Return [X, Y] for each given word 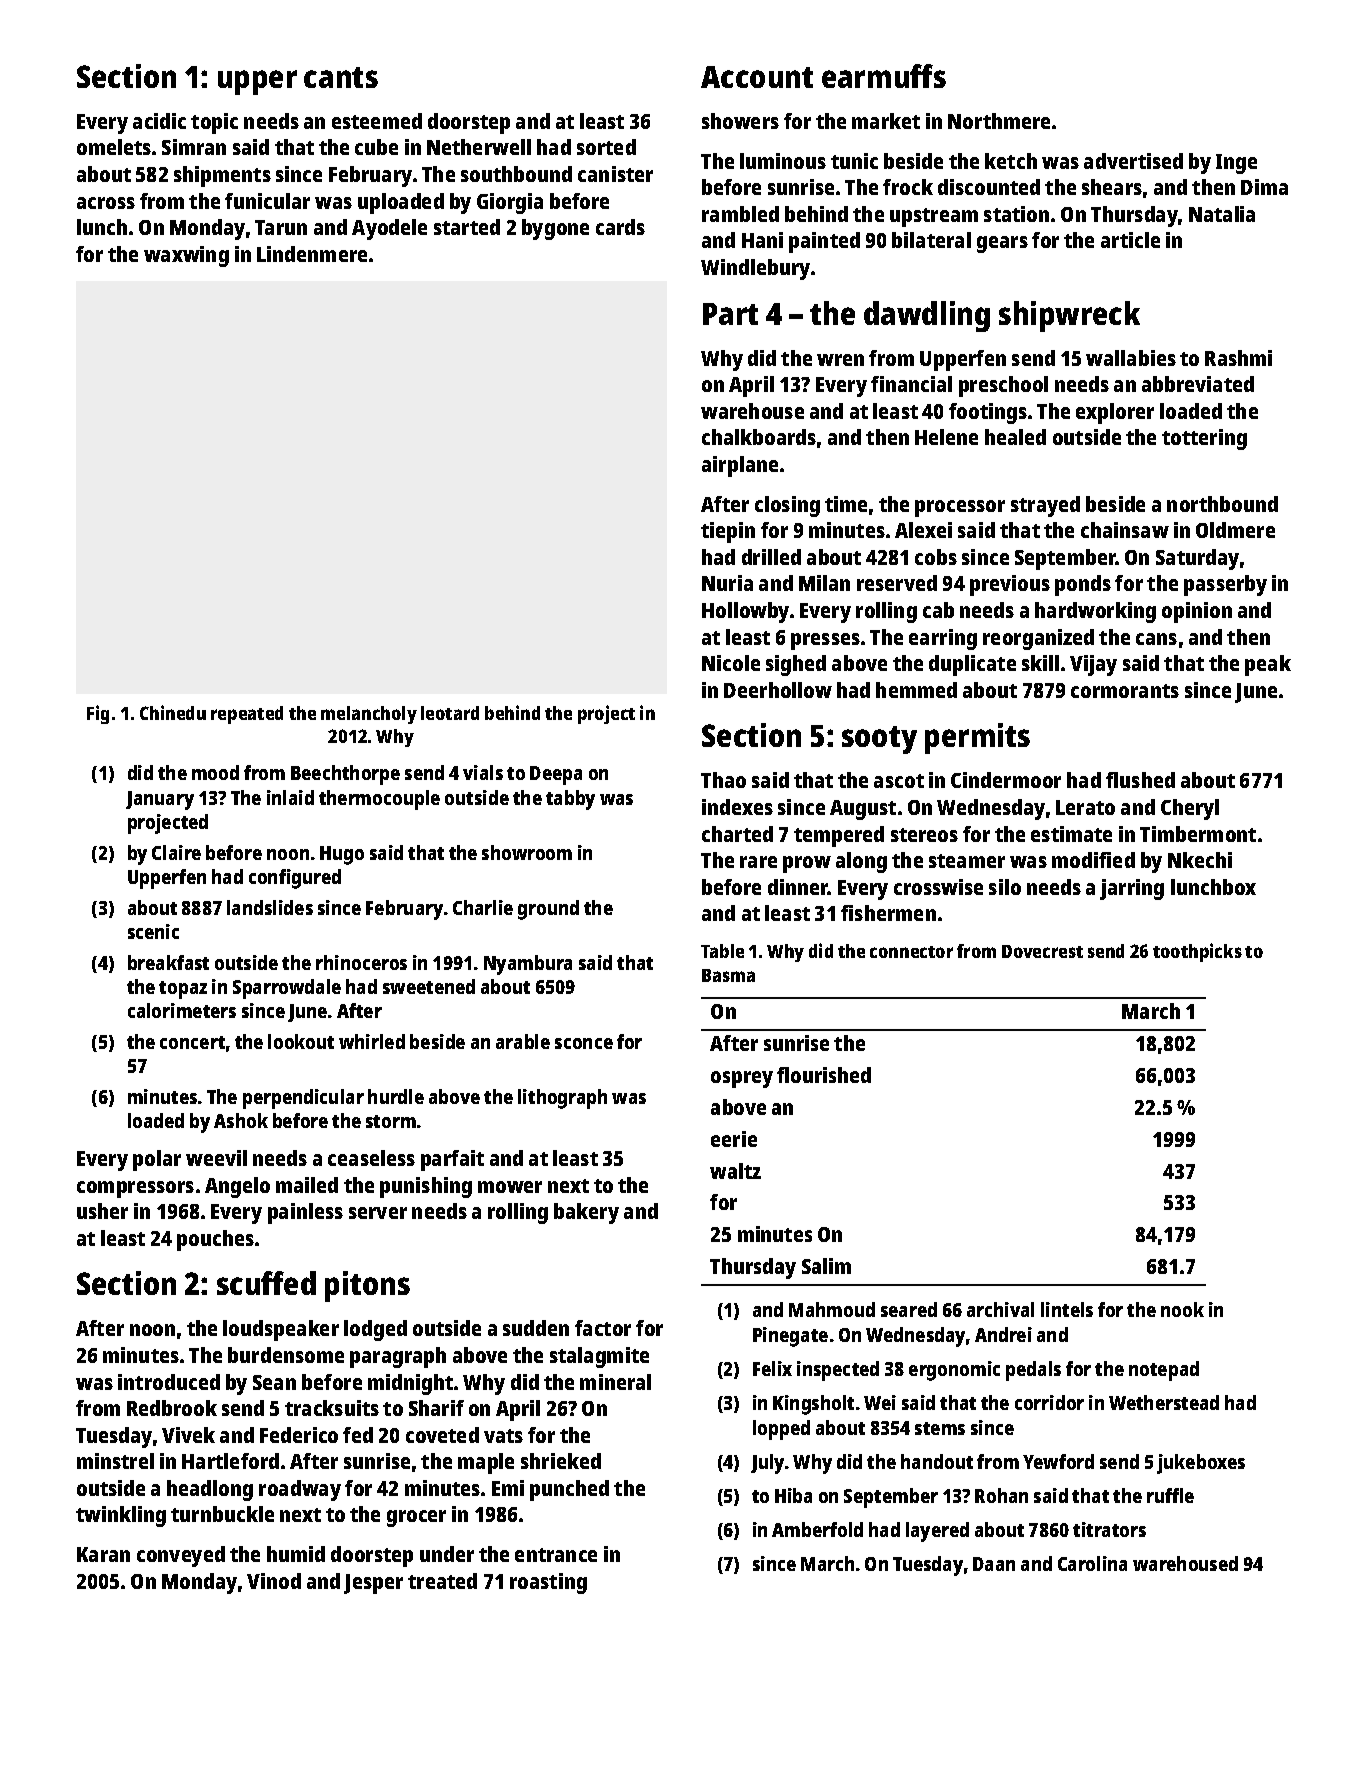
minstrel [115, 1461]
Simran [194, 147]
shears [1112, 187]
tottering [1204, 439]
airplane [740, 466]
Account [757, 77]
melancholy [369, 715]
